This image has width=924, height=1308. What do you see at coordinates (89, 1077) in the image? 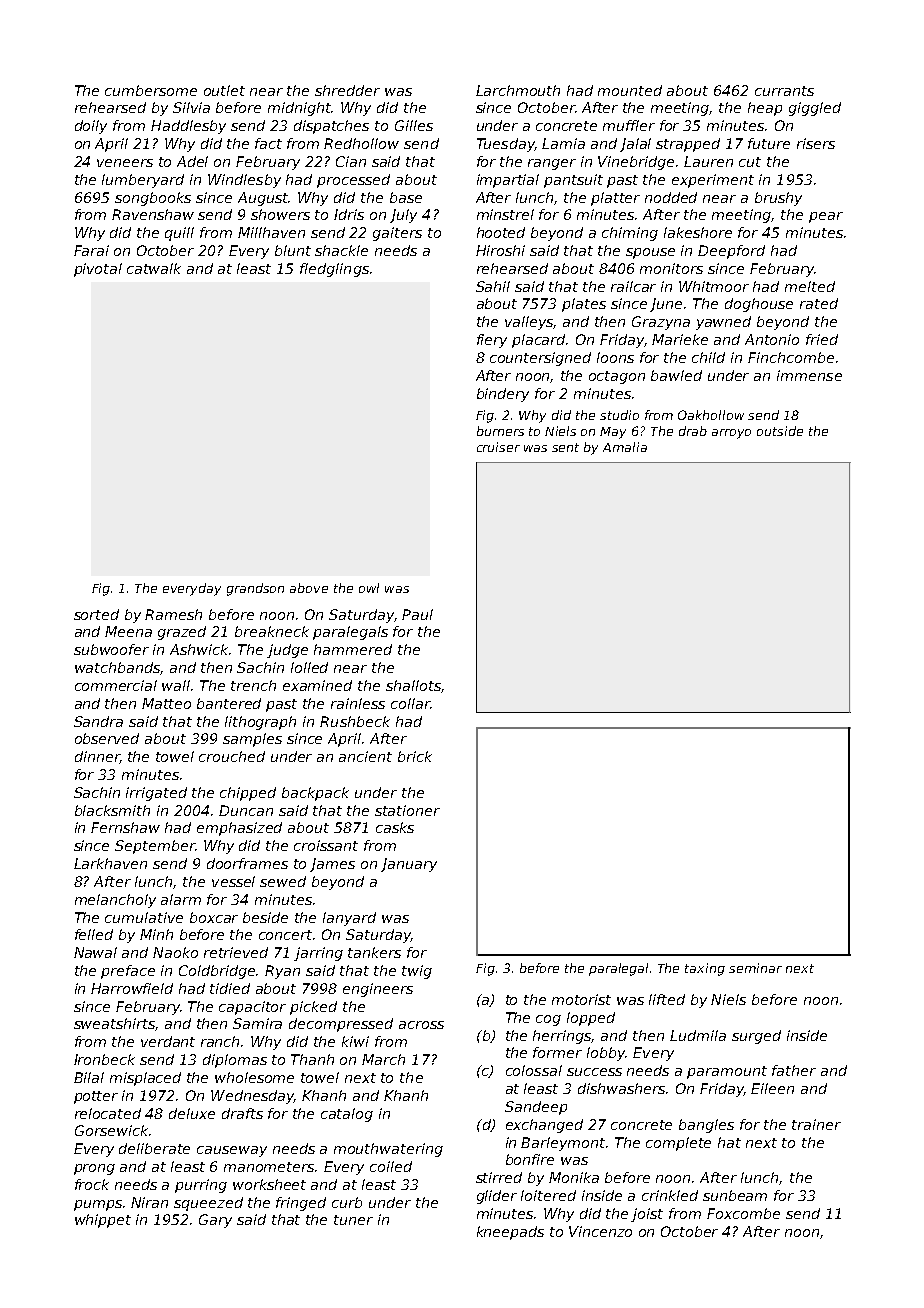
I see `Bilal` at bounding box center [89, 1077].
